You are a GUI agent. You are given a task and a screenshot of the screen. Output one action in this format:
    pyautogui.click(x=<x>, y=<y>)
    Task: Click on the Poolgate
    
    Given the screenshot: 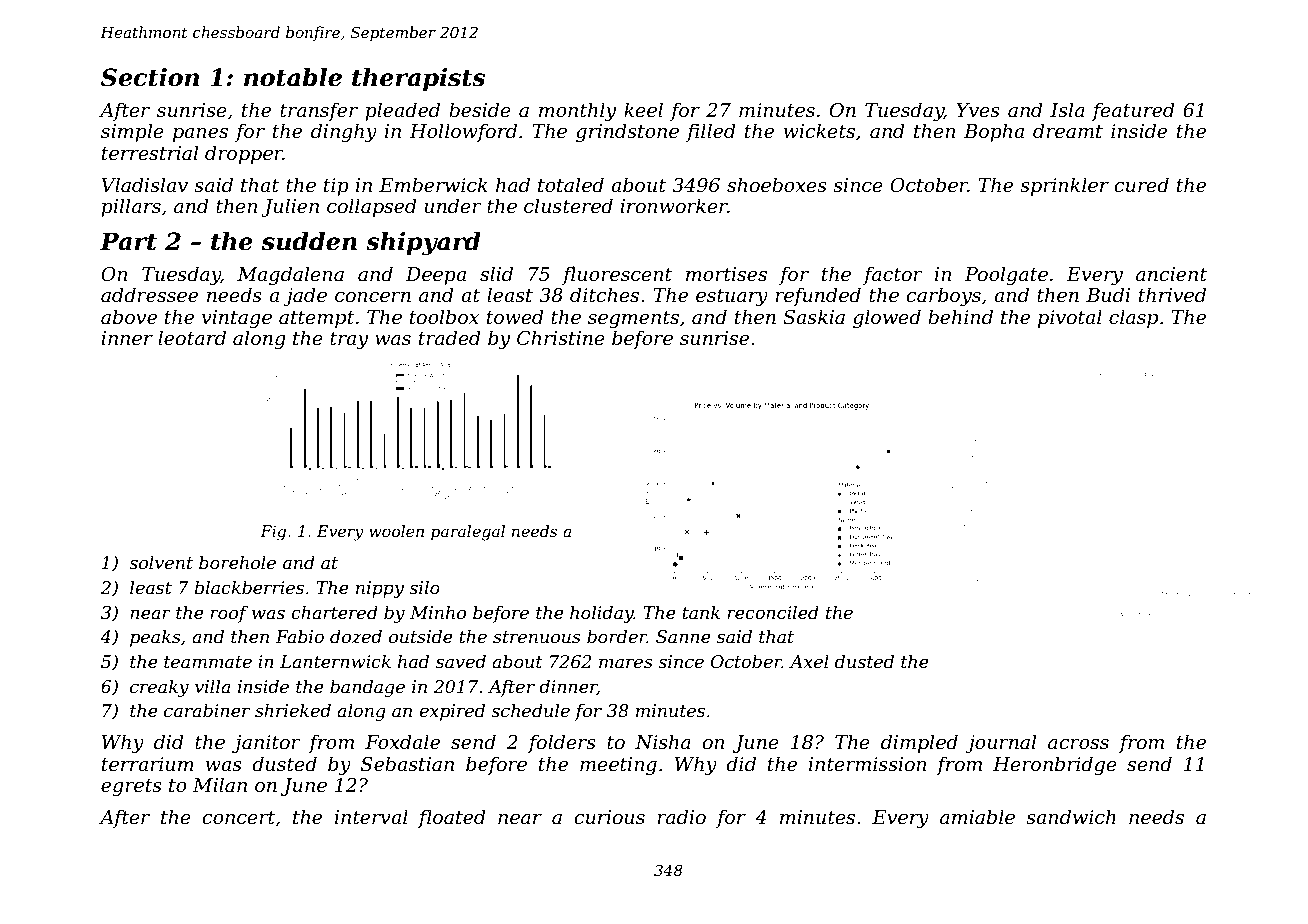 What is the action you would take?
    pyautogui.click(x=1006, y=275)
